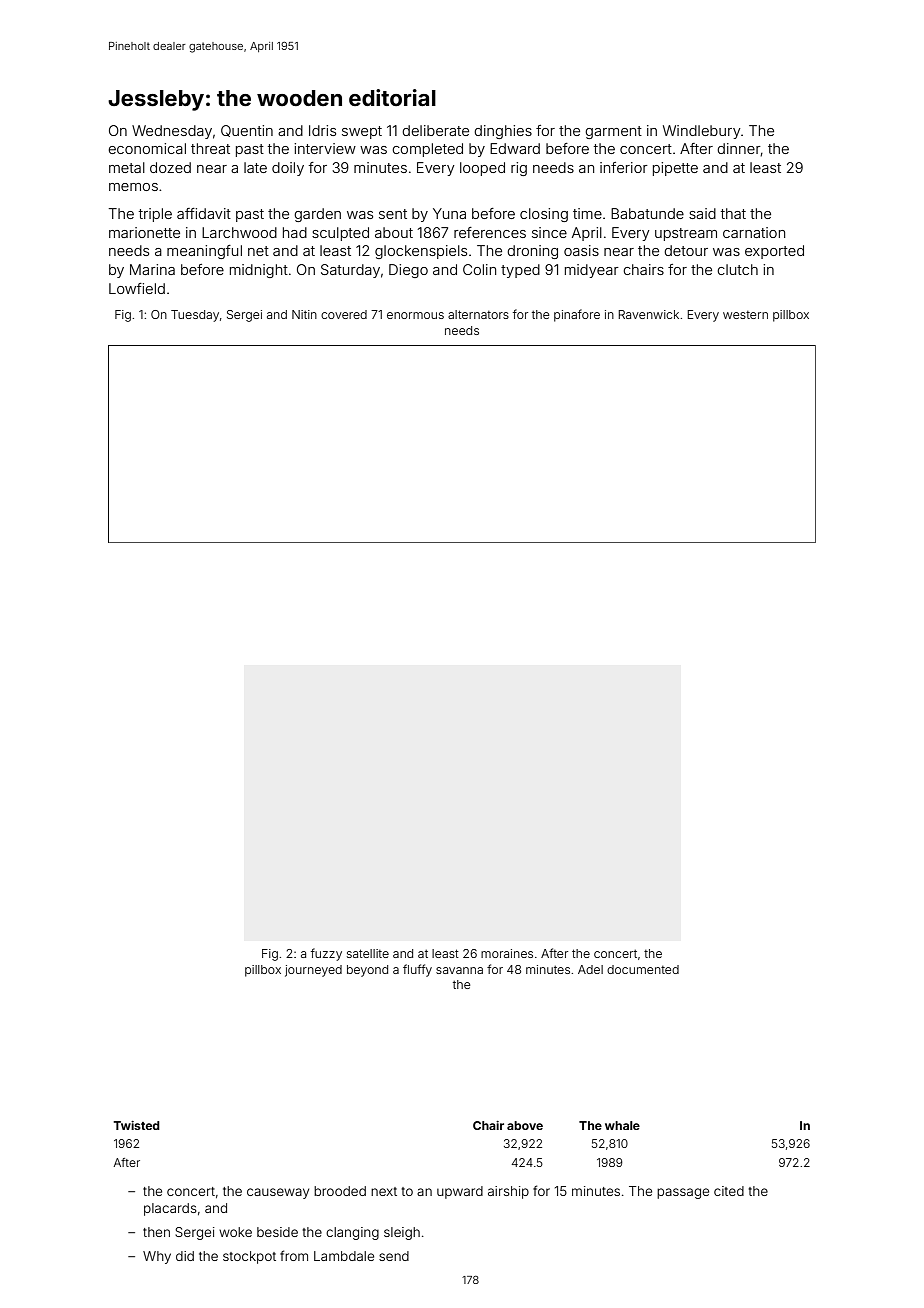 The height and width of the screenshot is (1308, 924). What do you see at coordinates (459, 970) in the screenshot?
I see `savanna` at bounding box center [459, 970].
